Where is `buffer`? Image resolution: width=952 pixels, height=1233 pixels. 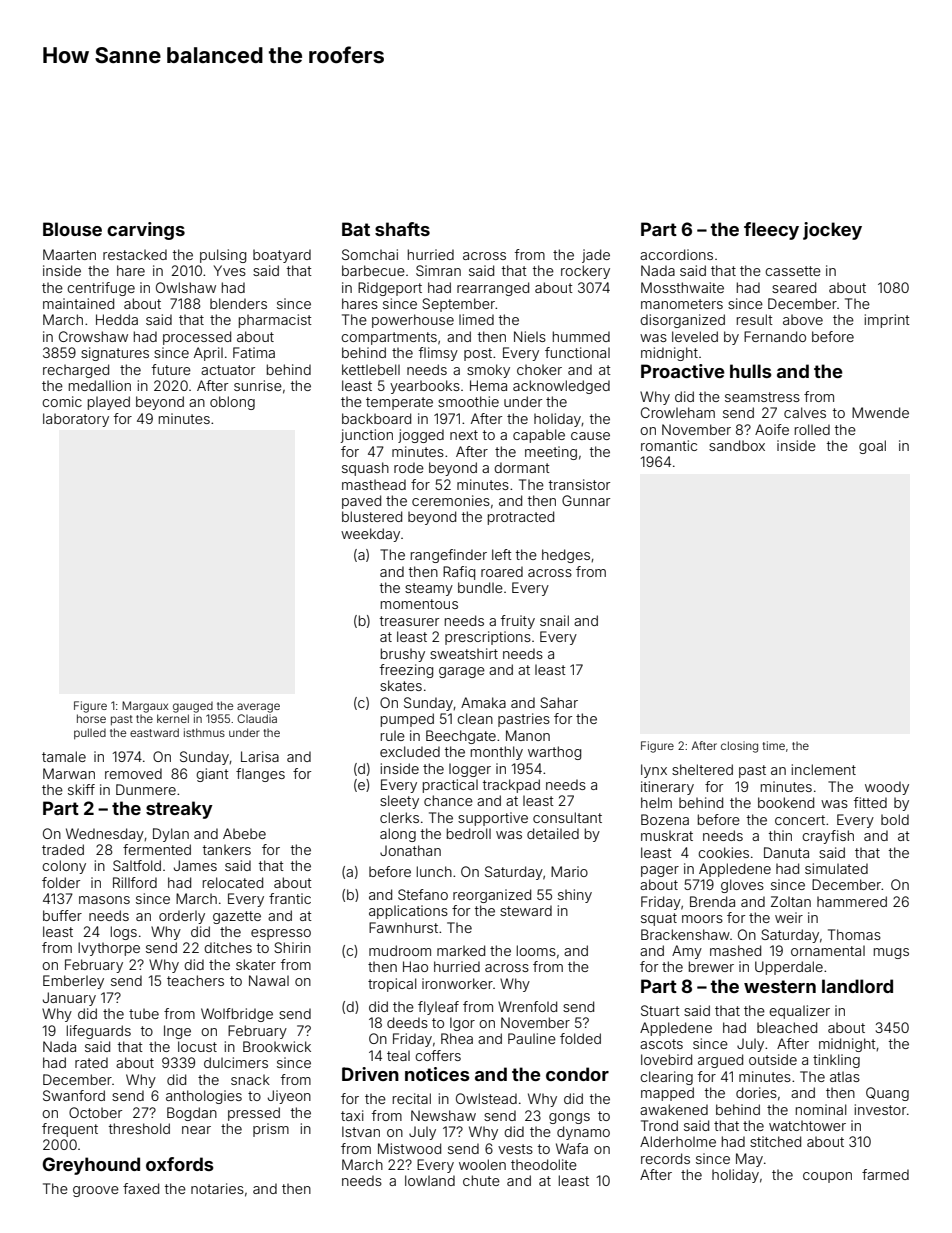
buffer is located at coordinates (62, 915).
